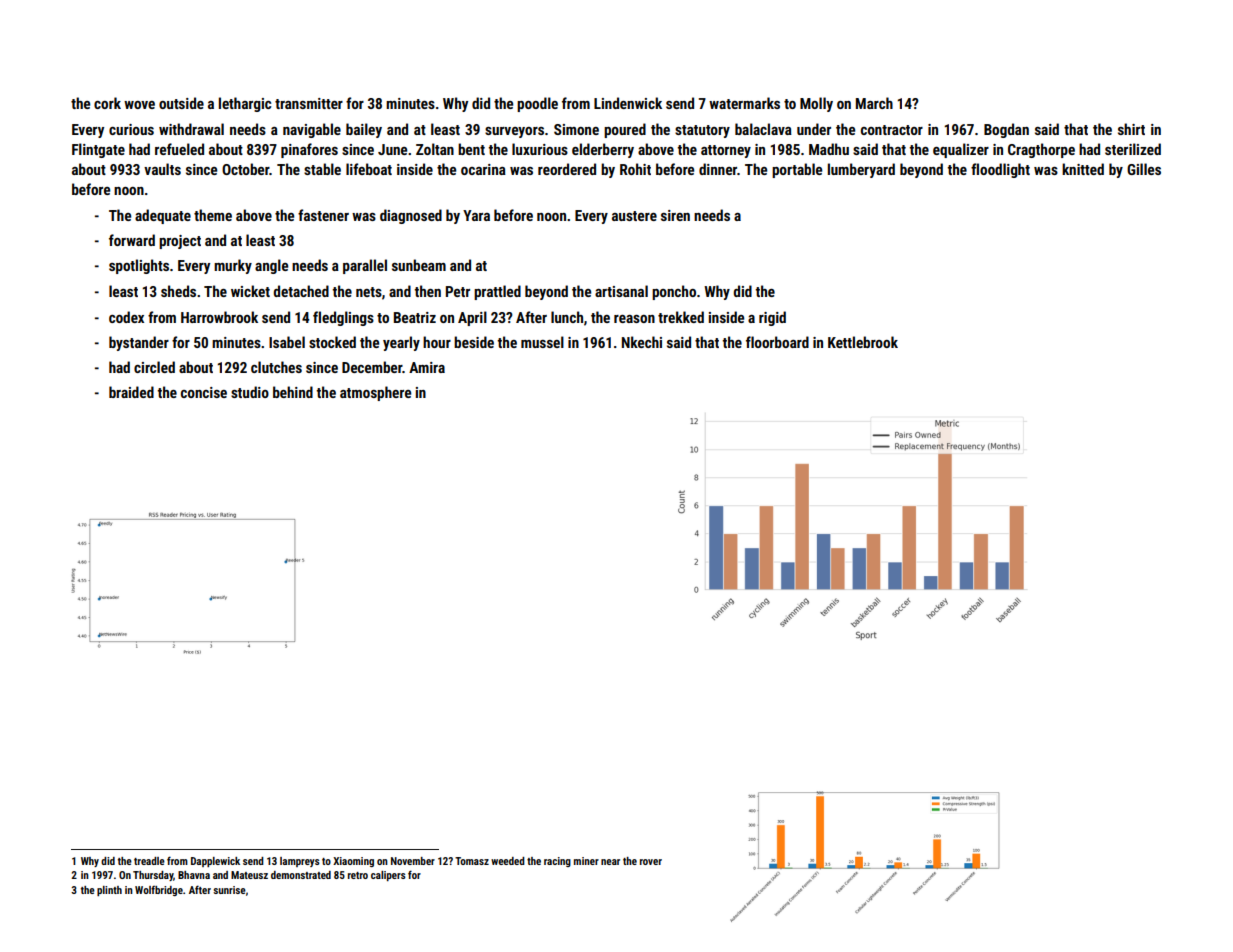 The image size is (1233, 952). Describe the element at coordinates (628, 103) in the screenshot. I see `Lindenwick` at that location.
